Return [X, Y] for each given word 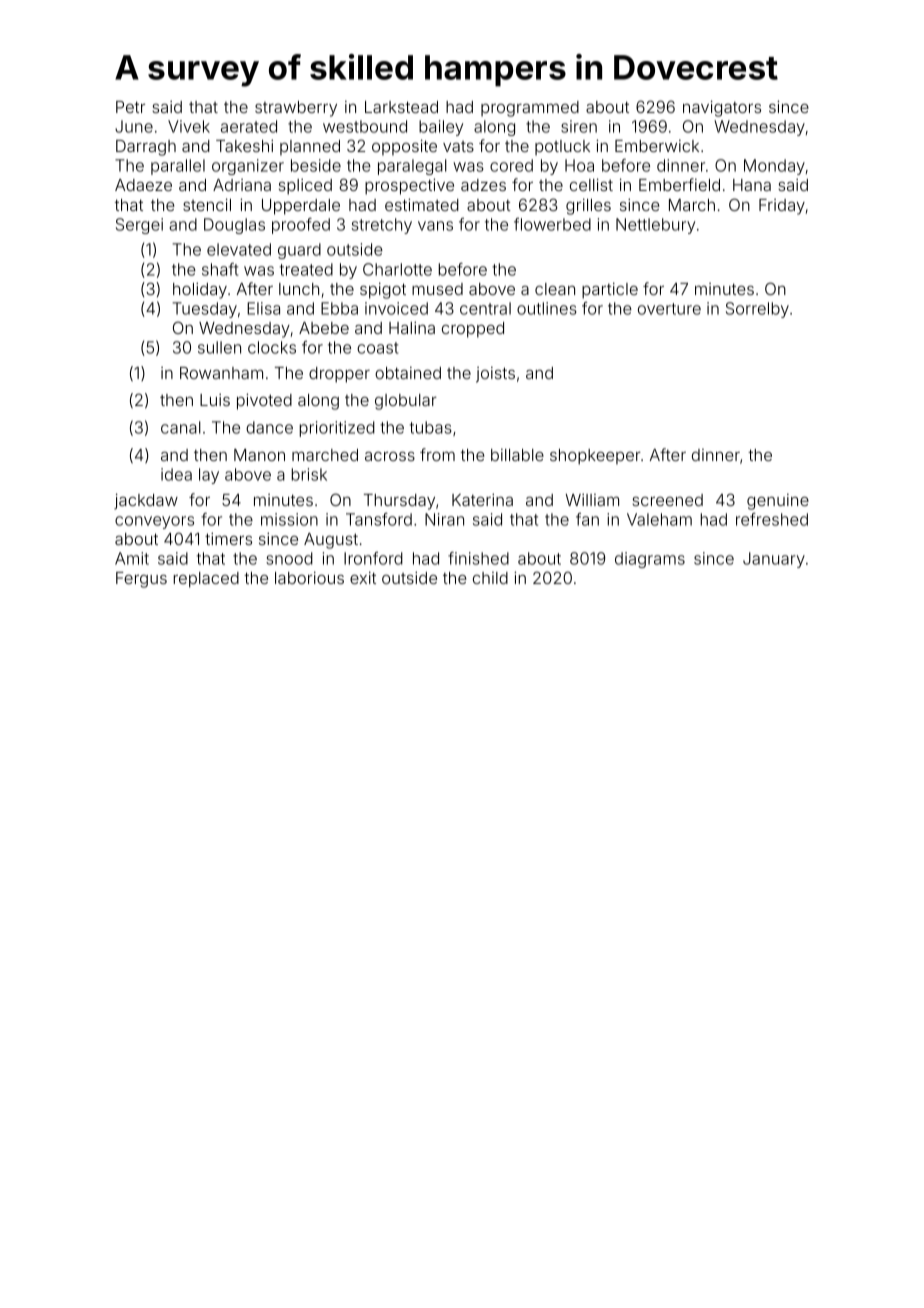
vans [435, 226]
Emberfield [679, 184]
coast [377, 348]
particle [610, 290]
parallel [178, 167]
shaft [220, 269]
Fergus [141, 580]
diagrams [650, 560]
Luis [215, 400]
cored [511, 165]
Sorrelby [757, 310]
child [490, 578]
